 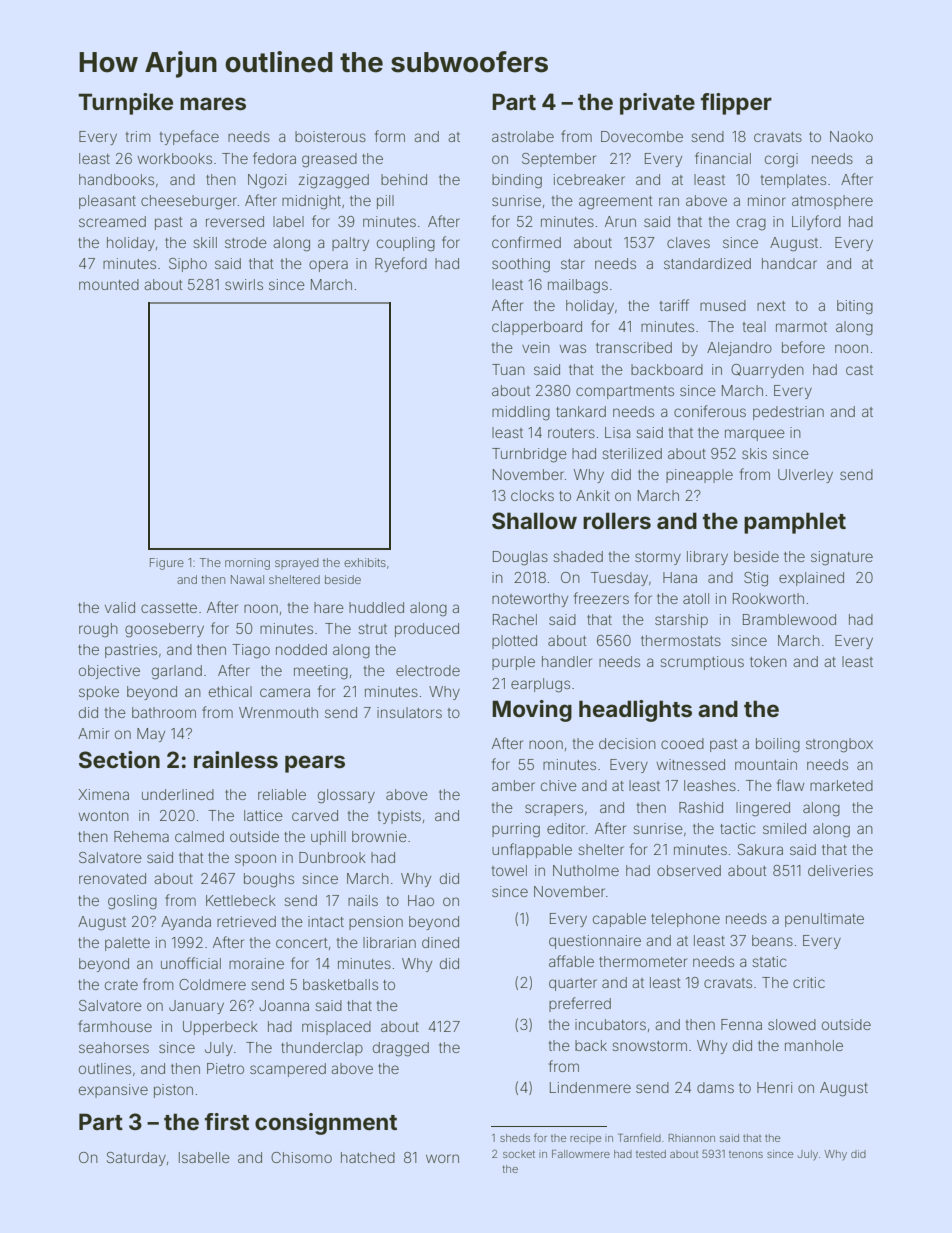 I want to click on pears, so click(x=315, y=764).
